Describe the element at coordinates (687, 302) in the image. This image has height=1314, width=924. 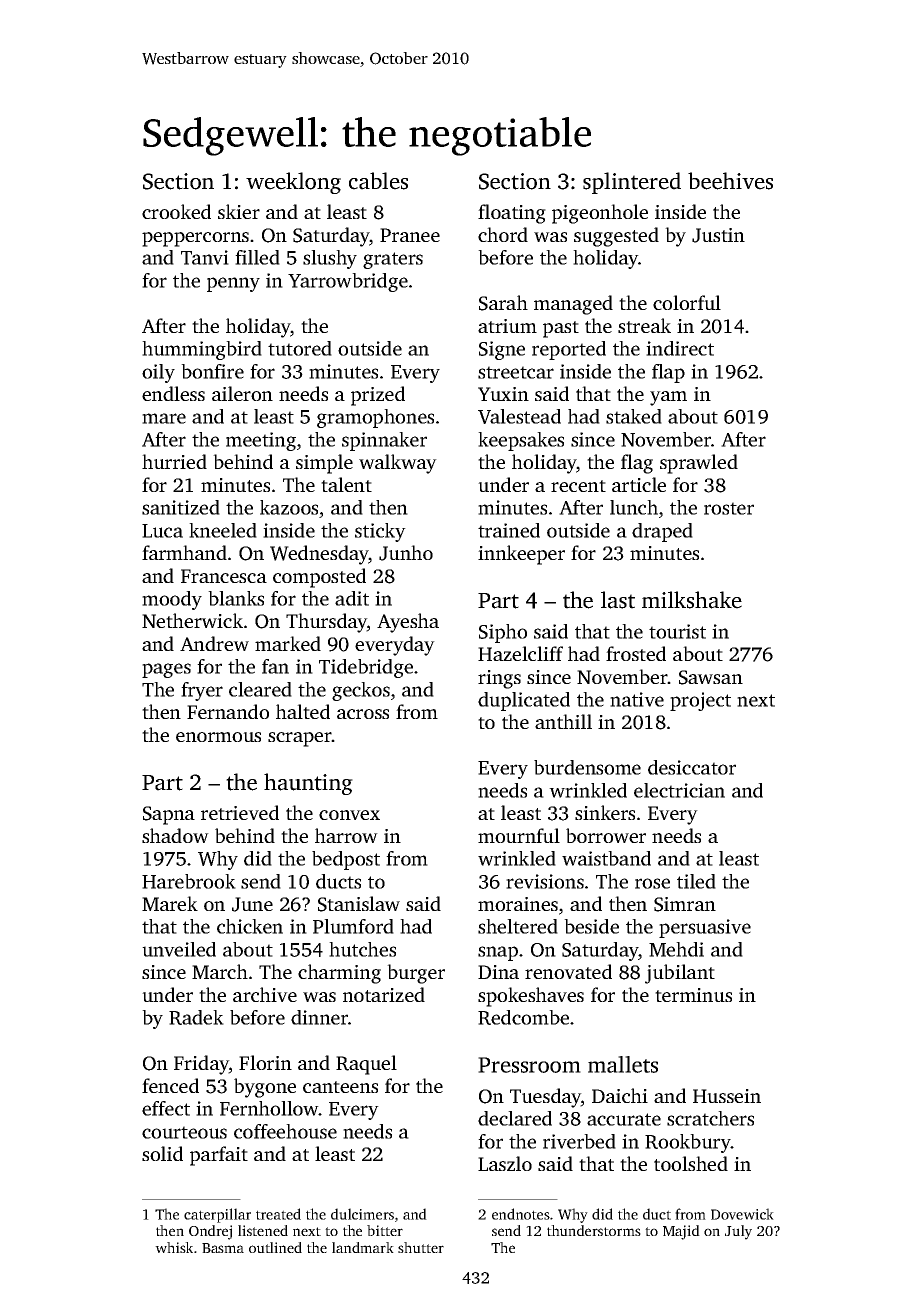
I see `colorful` at that location.
